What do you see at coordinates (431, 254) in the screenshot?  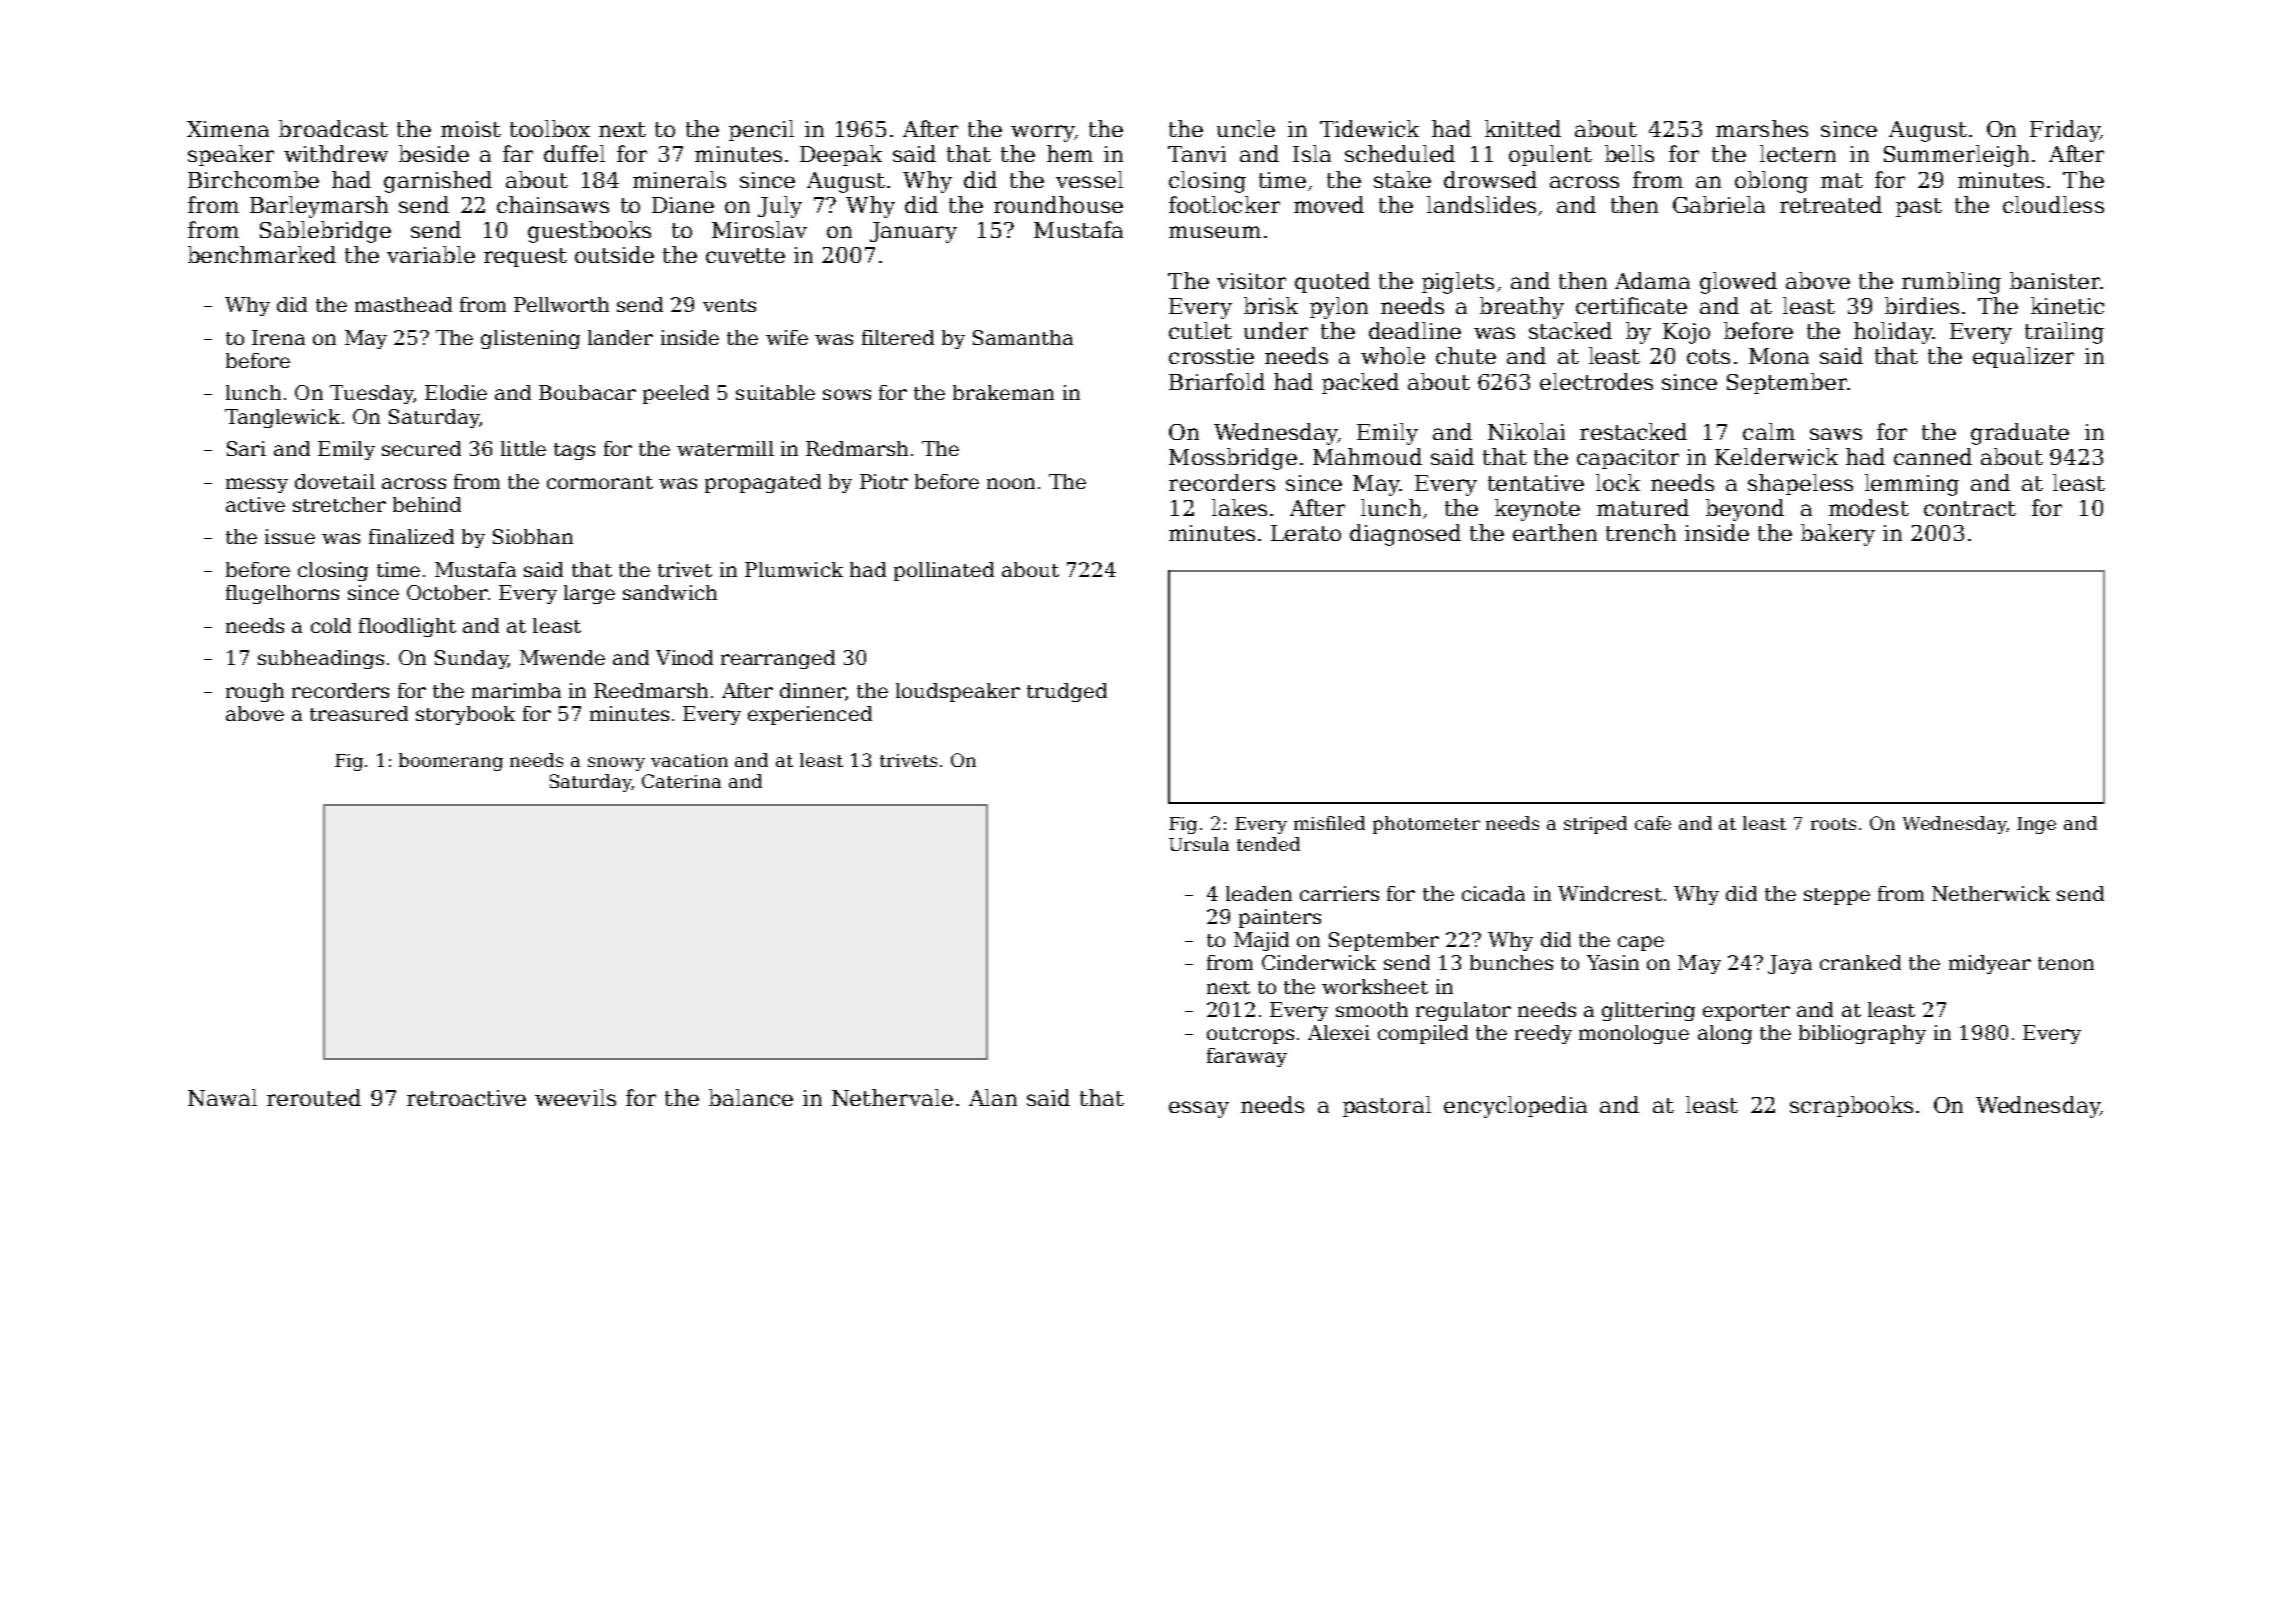 I see `variable` at bounding box center [431, 254].
